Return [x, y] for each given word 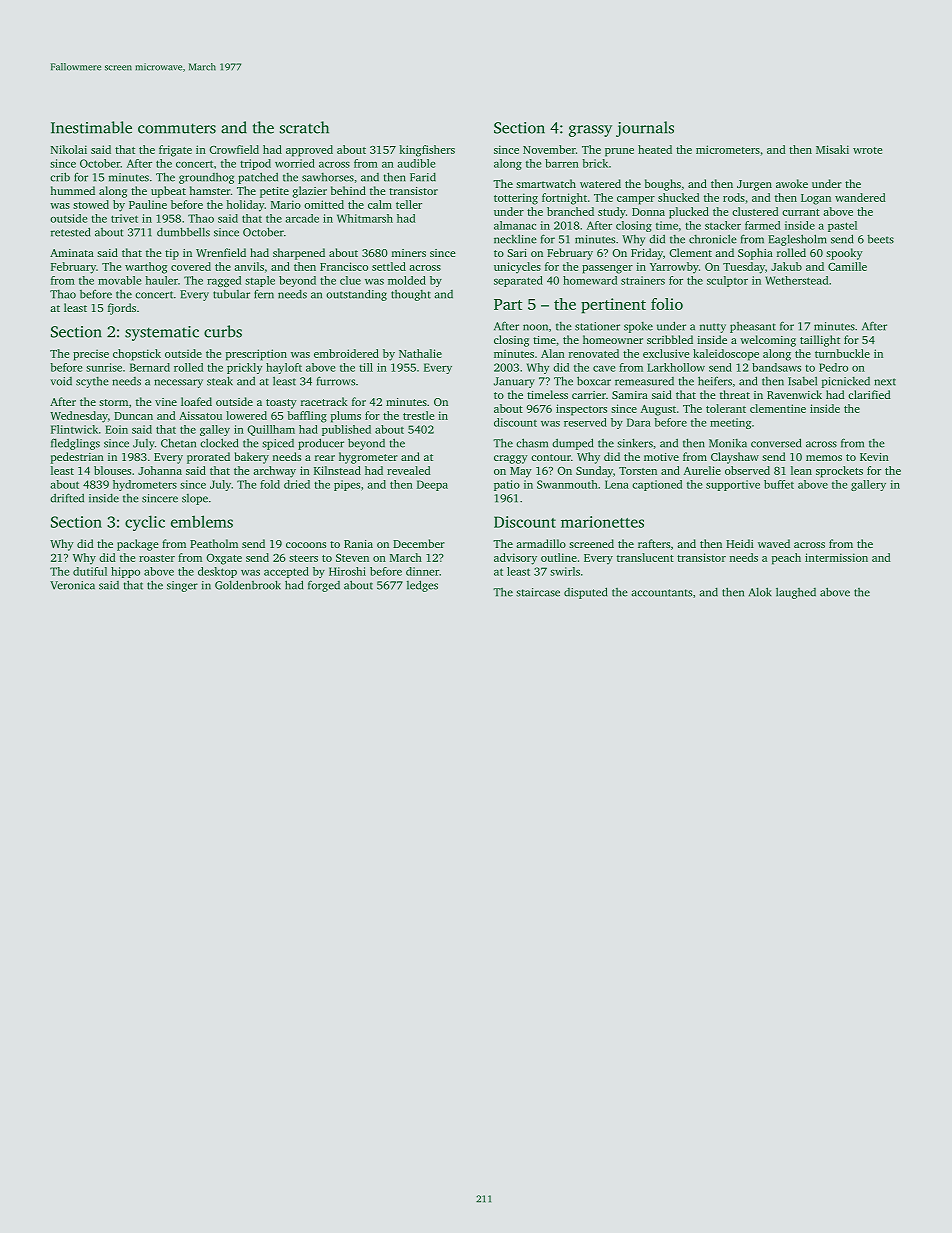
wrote [867, 150]
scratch [304, 127]
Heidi [740, 543]
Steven [352, 558]
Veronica [72, 585]
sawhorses [328, 177]
